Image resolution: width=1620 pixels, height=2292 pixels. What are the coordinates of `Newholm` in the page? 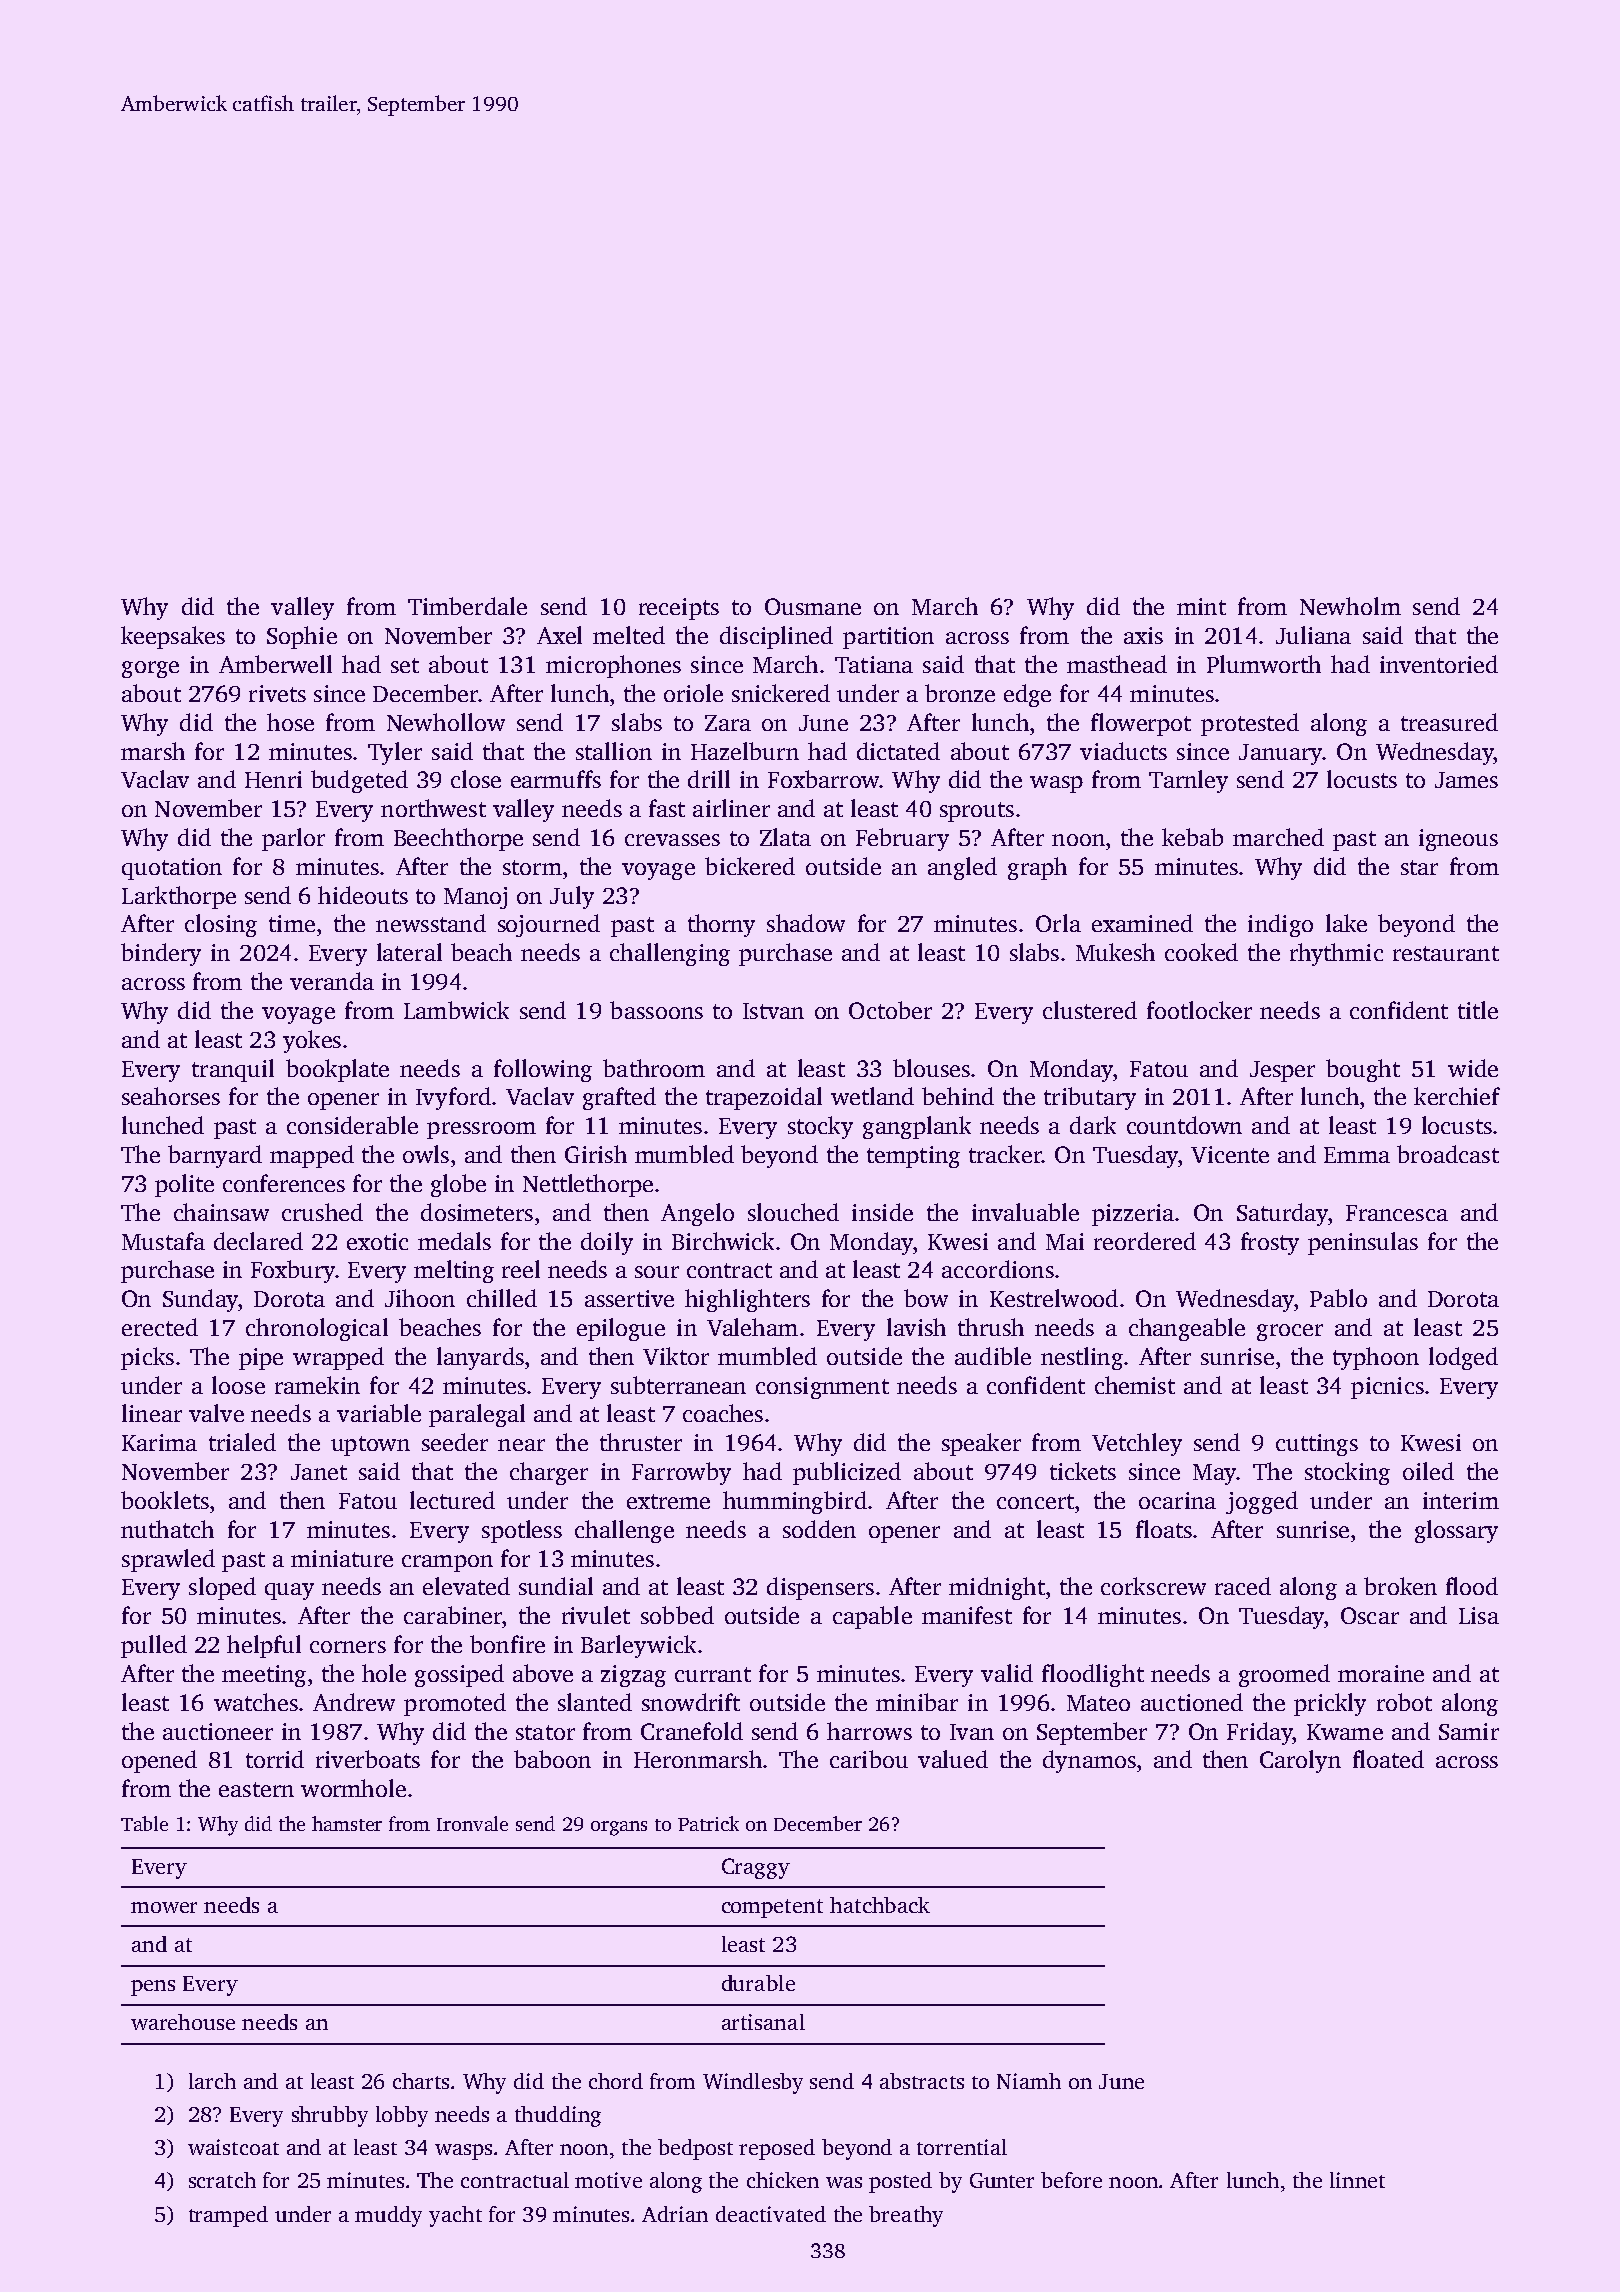 It's located at (1350, 606).
